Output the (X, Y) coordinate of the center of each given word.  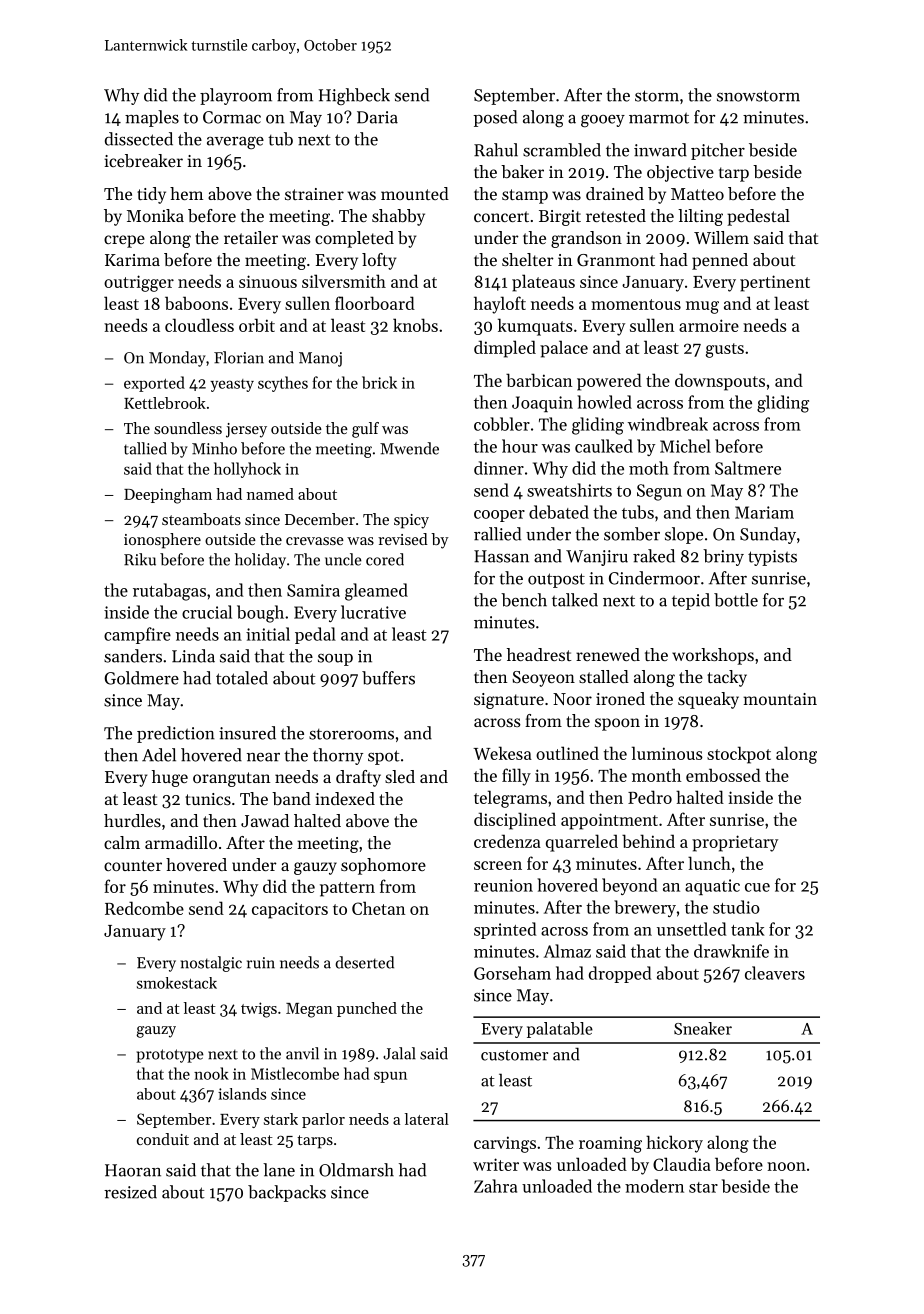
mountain (780, 699)
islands (242, 1094)
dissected (139, 139)
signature (509, 701)
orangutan (231, 779)
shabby (398, 217)
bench (524, 600)
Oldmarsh (356, 1170)
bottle (736, 600)
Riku (140, 559)
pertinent (775, 283)
